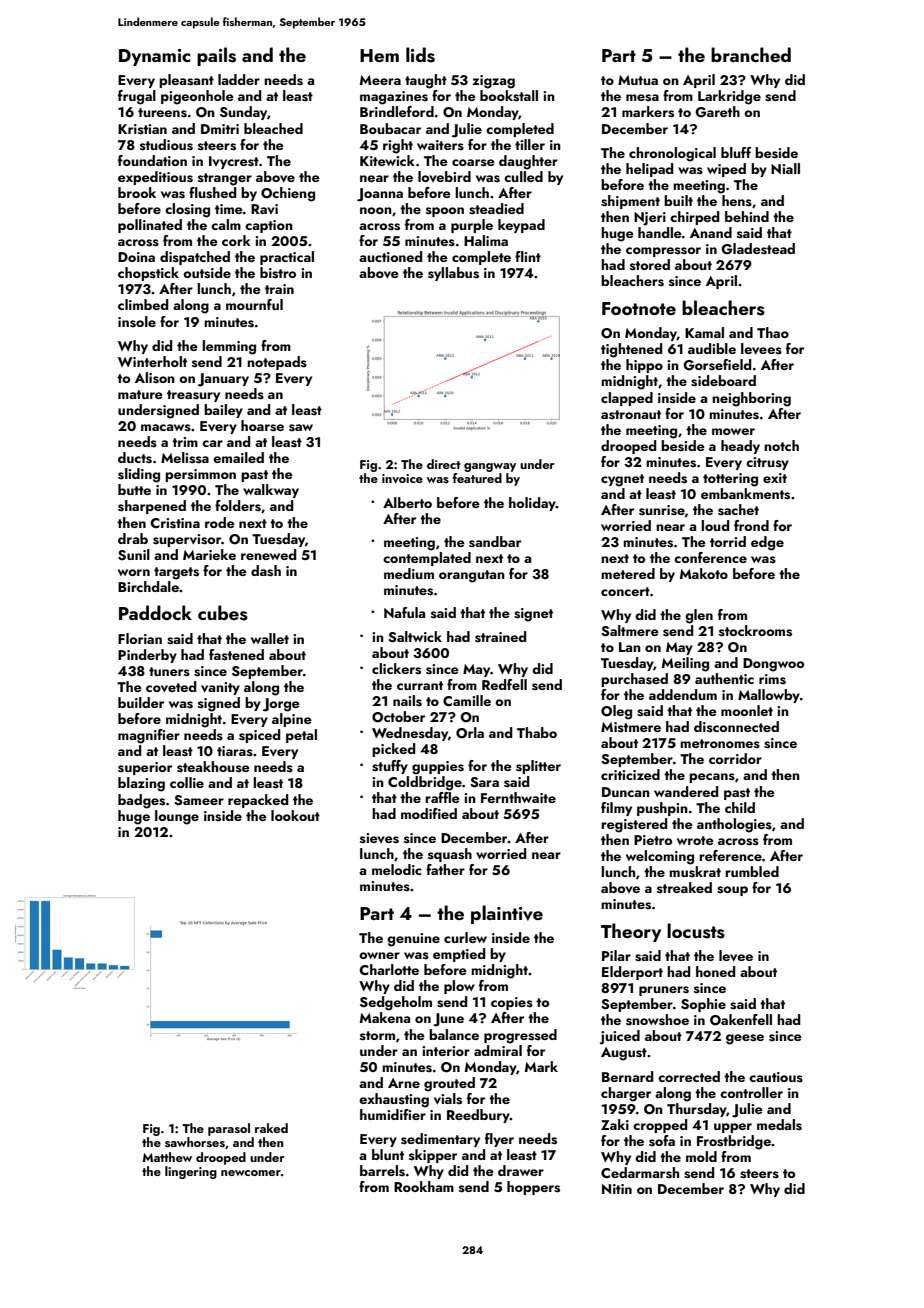  What do you see at coordinates (512, 1003) in the screenshot?
I see `copies` at bounding box center [512, 1003].
